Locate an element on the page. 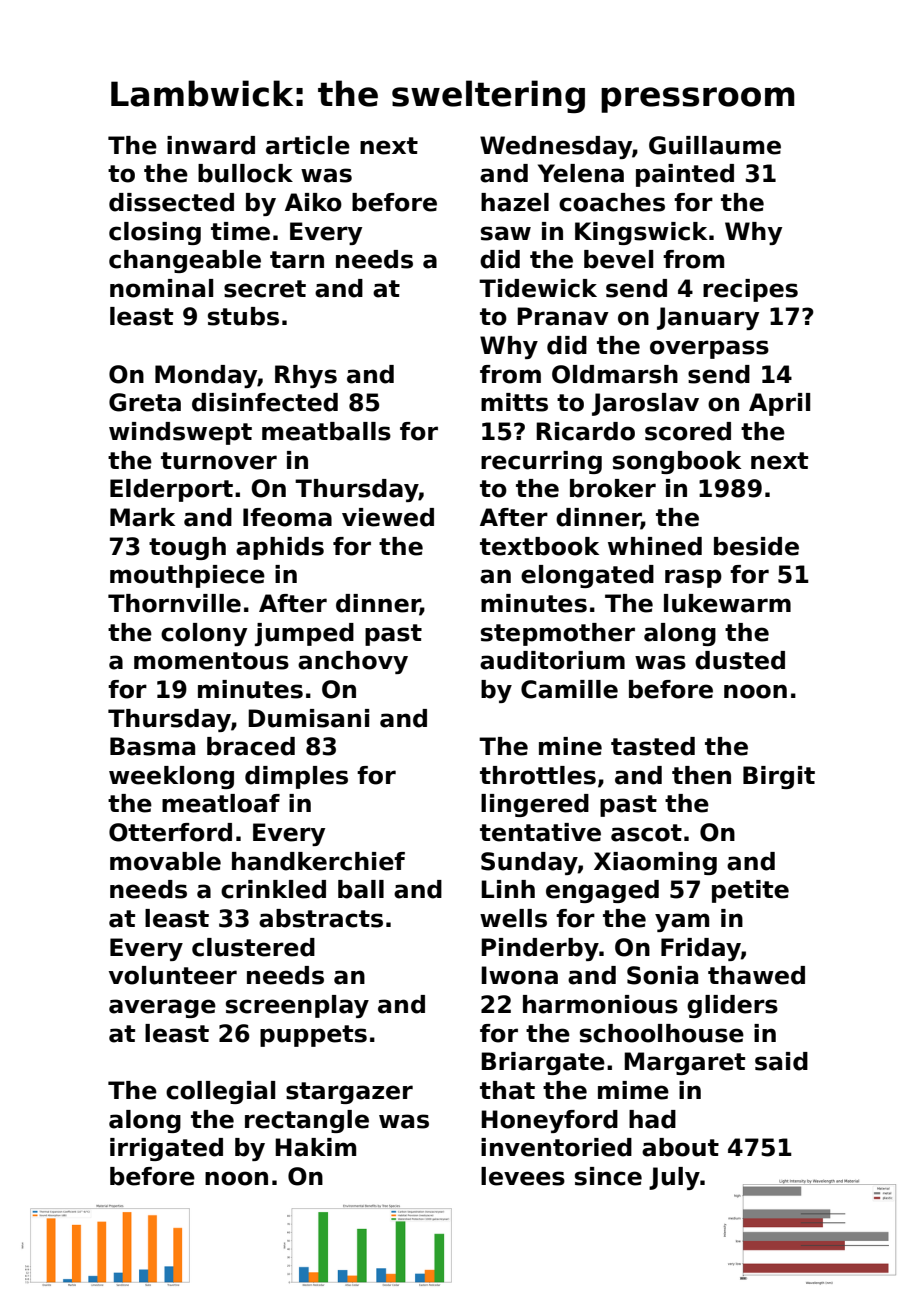 Image resolution: width=924 pixels, height=1311 pixels. Yelena is located at coordinates (581, 173).
